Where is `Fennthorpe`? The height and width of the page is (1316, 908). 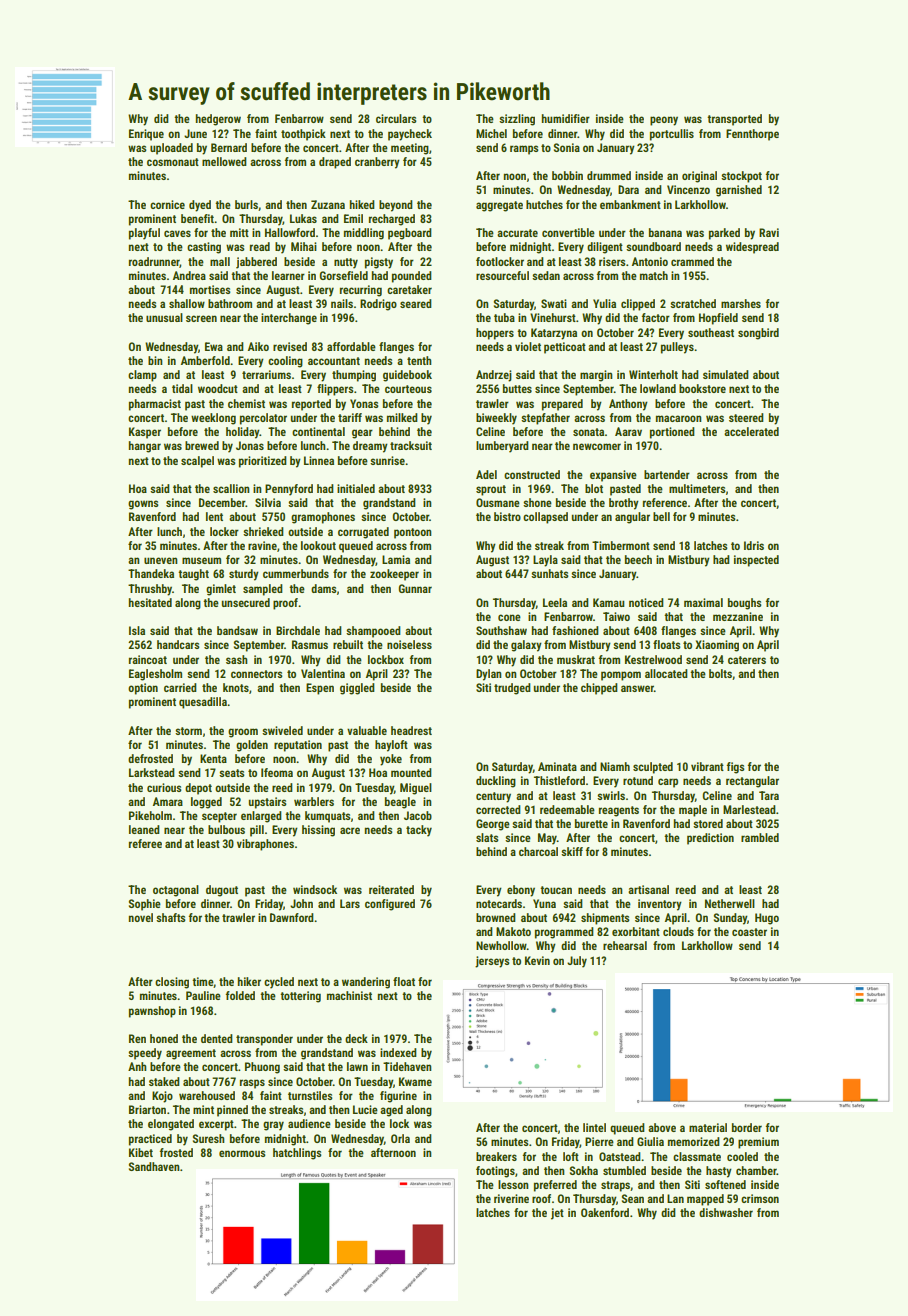 Fennthorpe is located at coordinates (752, 135).
